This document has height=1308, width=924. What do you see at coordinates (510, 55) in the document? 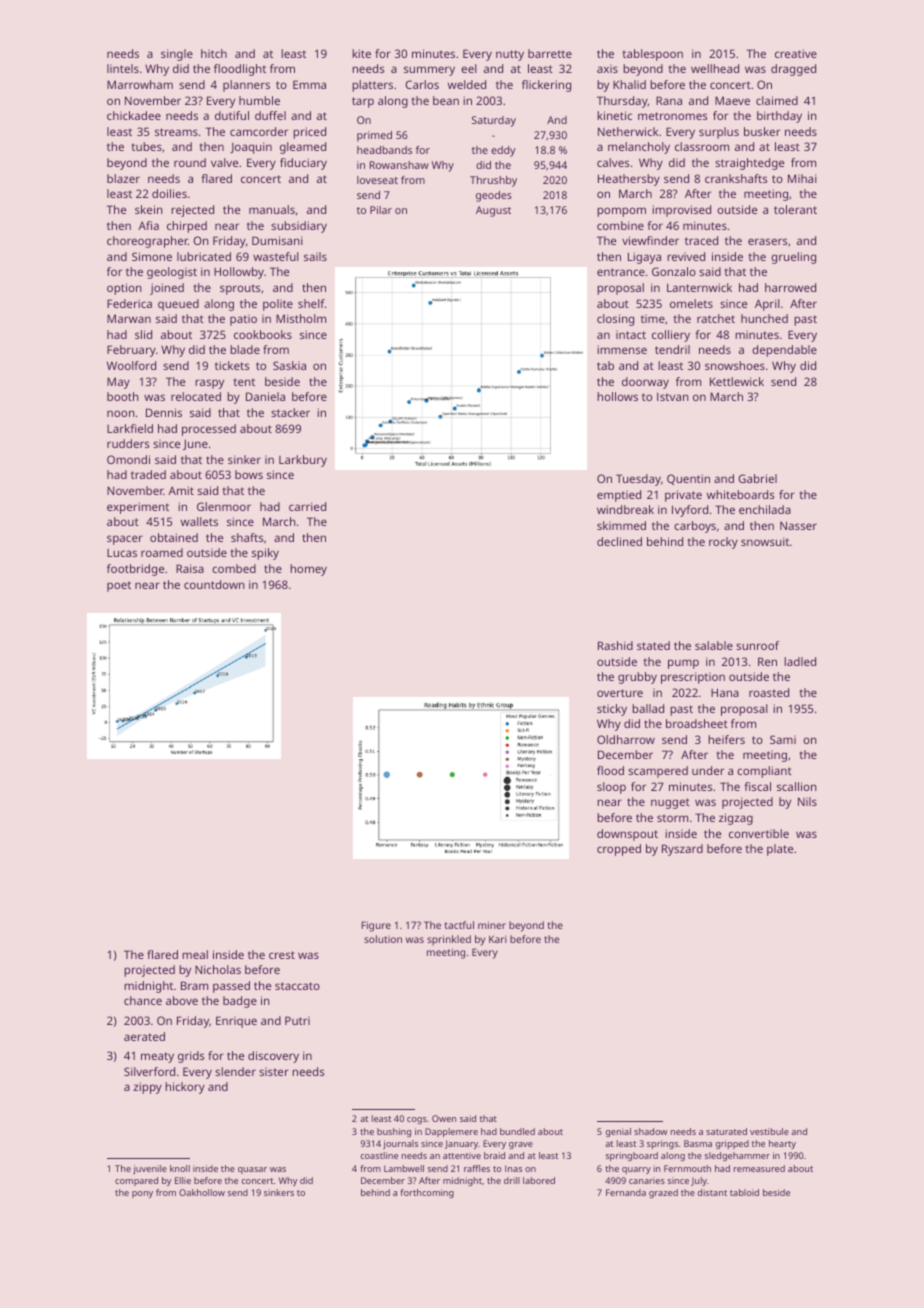
I see `nutty` at bounding box center [510, 55].
